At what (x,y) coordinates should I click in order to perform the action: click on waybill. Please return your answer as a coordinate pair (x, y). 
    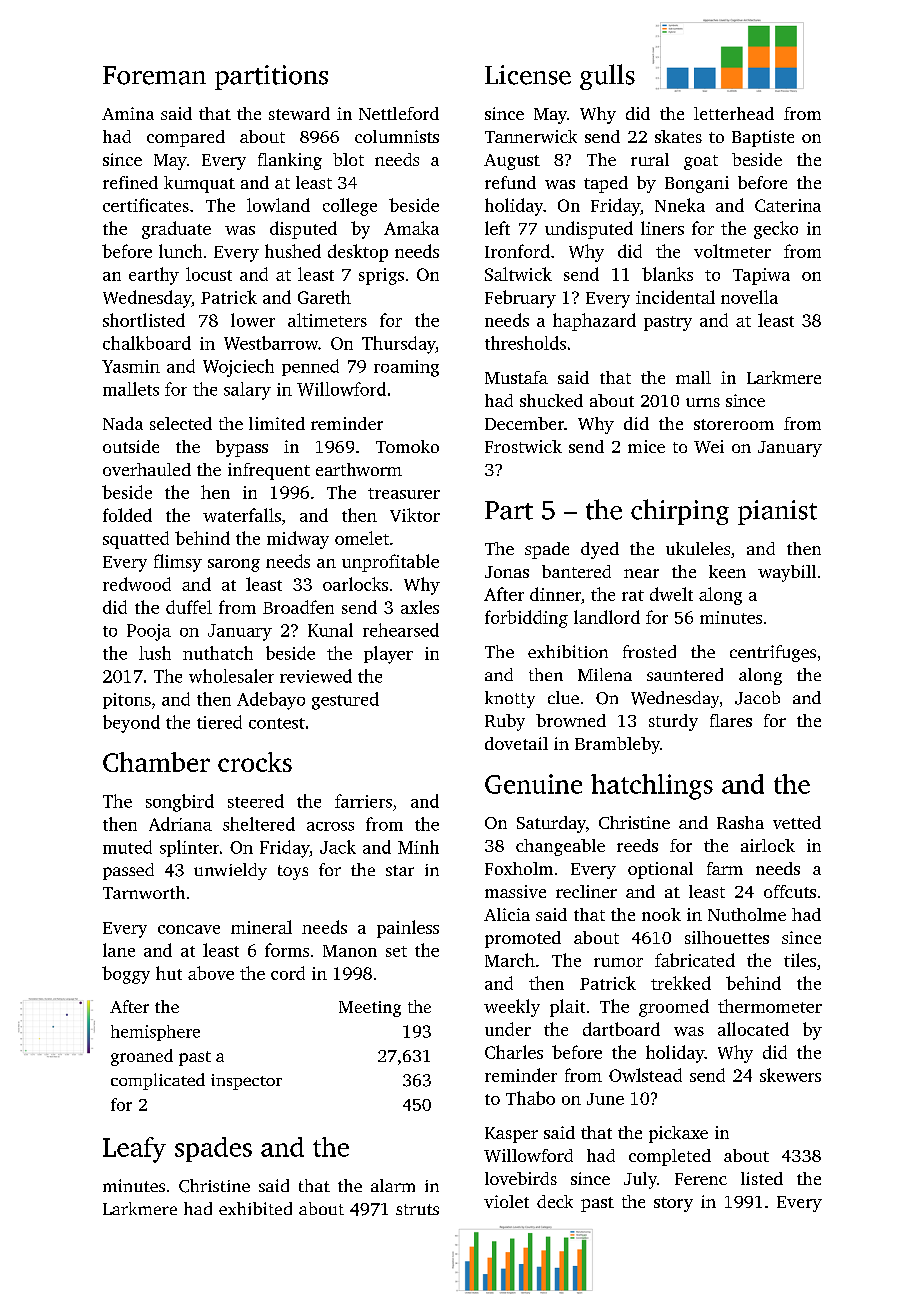
    Looking at the image, I should click on (787, 573).
